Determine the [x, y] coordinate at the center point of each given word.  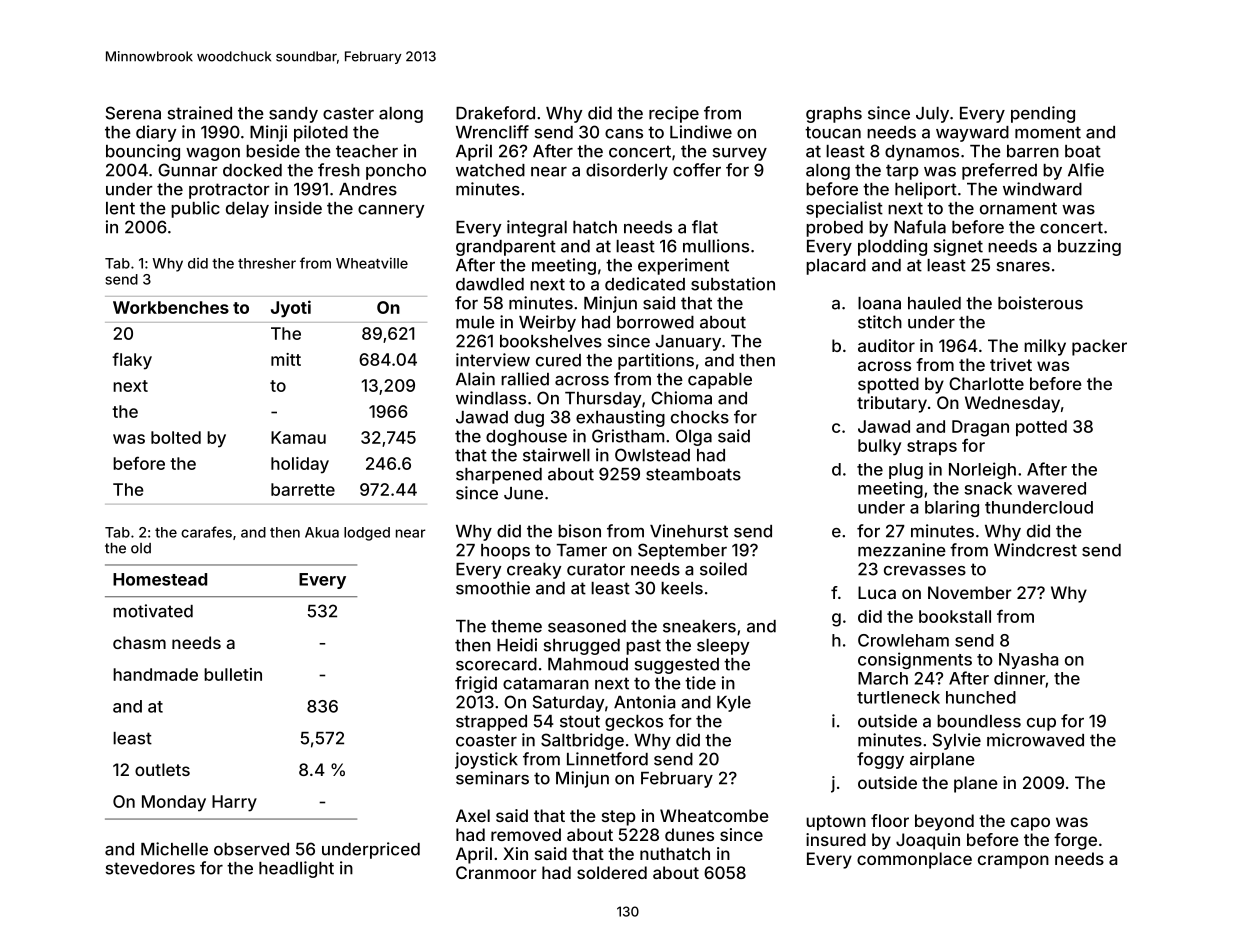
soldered [612, 872]
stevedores [150, 868]
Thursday [603, 400]
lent [120, 208]
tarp [902, 172]
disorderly [627, 171]
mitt [286, 359]
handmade [155, 674]
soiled [723, 569]
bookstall [955, 616]
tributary [892, 404]
